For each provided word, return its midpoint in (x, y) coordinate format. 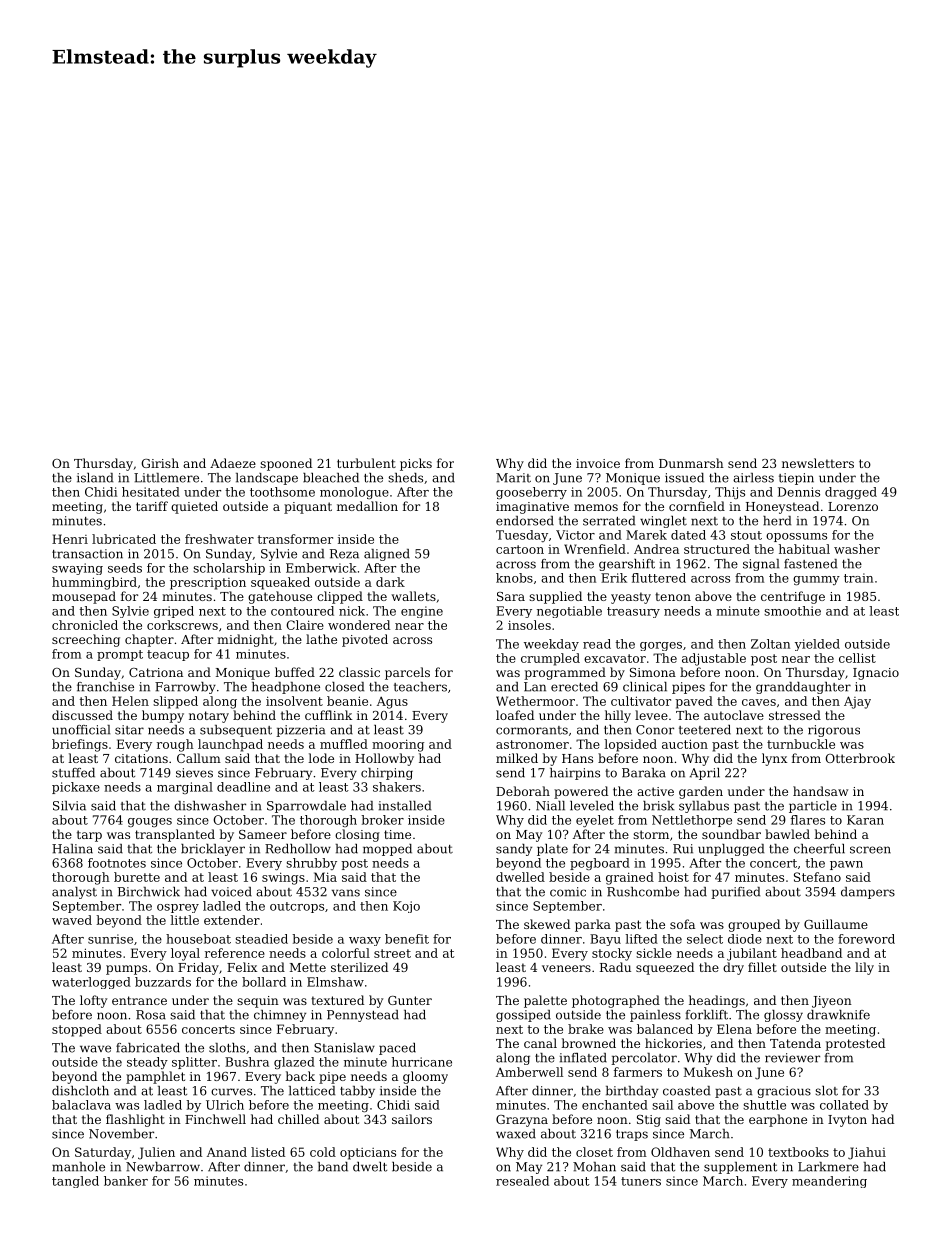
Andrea (656, 549)
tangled (75, 1182)
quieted (194, 507)
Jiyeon (832, 1002)
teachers (420, 687)
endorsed (525, 521)
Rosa (151, 1015)
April (705, 774)
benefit (407, 939)
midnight (245, 640)
